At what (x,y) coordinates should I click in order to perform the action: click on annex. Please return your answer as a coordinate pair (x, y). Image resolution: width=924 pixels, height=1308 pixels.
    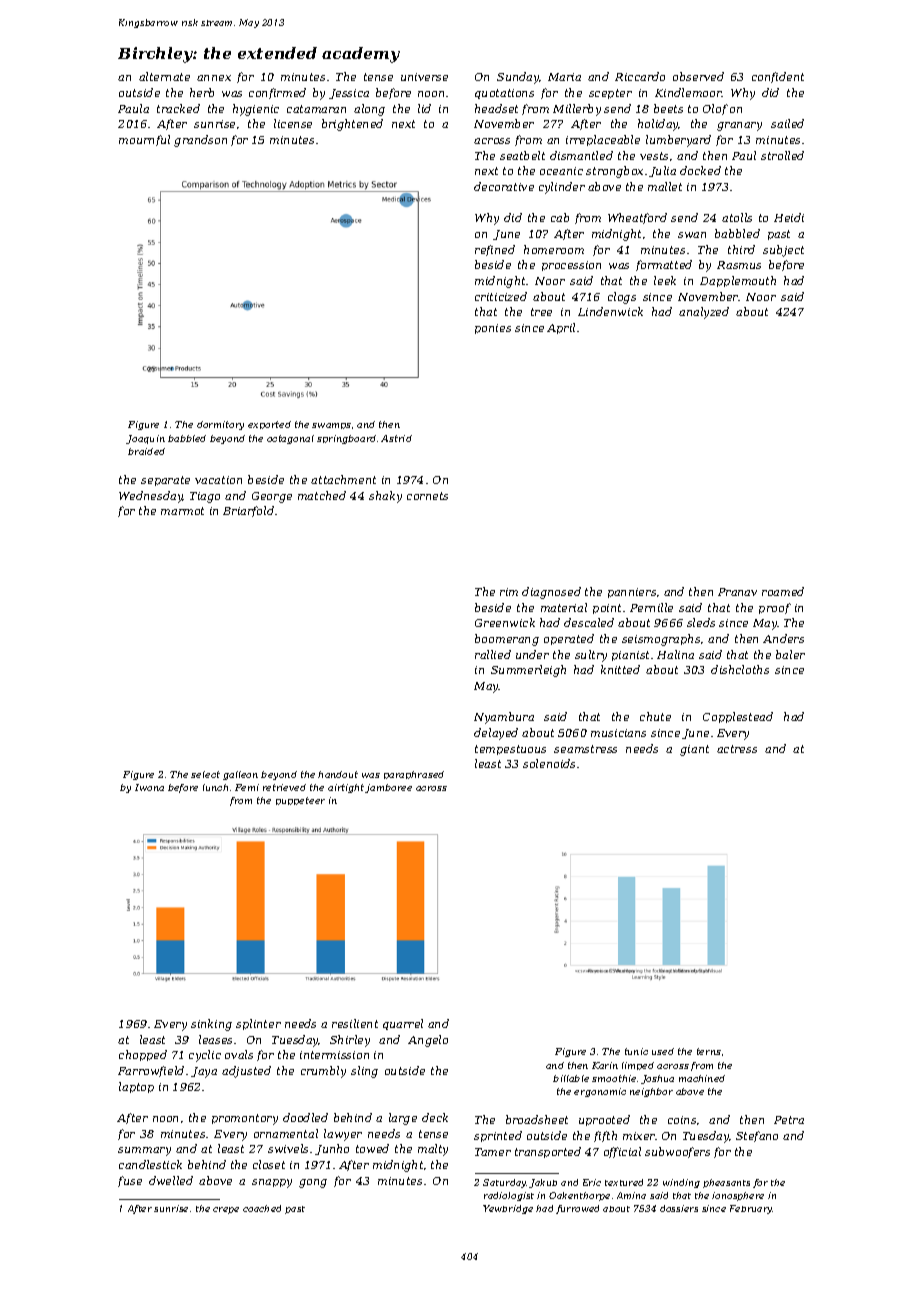
    Looking at the image, I should click on (214, 78).
